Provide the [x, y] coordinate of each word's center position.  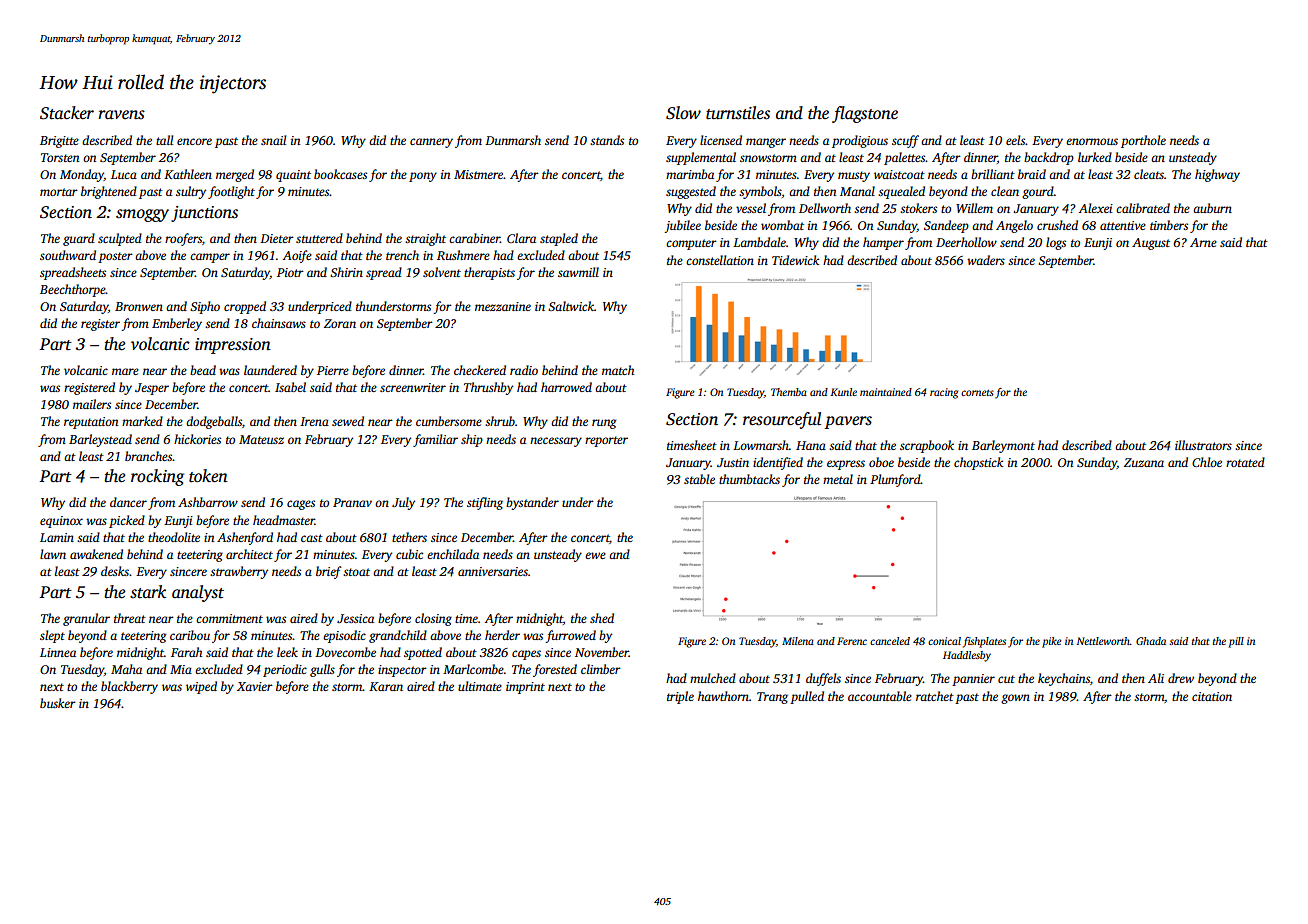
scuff [905, 141]
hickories [197, 439]
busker [58, 703]
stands [607, 140]
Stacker [67, 113]
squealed [901, 192]
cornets [977, 392]
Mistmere [479, 174]
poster [115, 257]
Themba [789, 392]
